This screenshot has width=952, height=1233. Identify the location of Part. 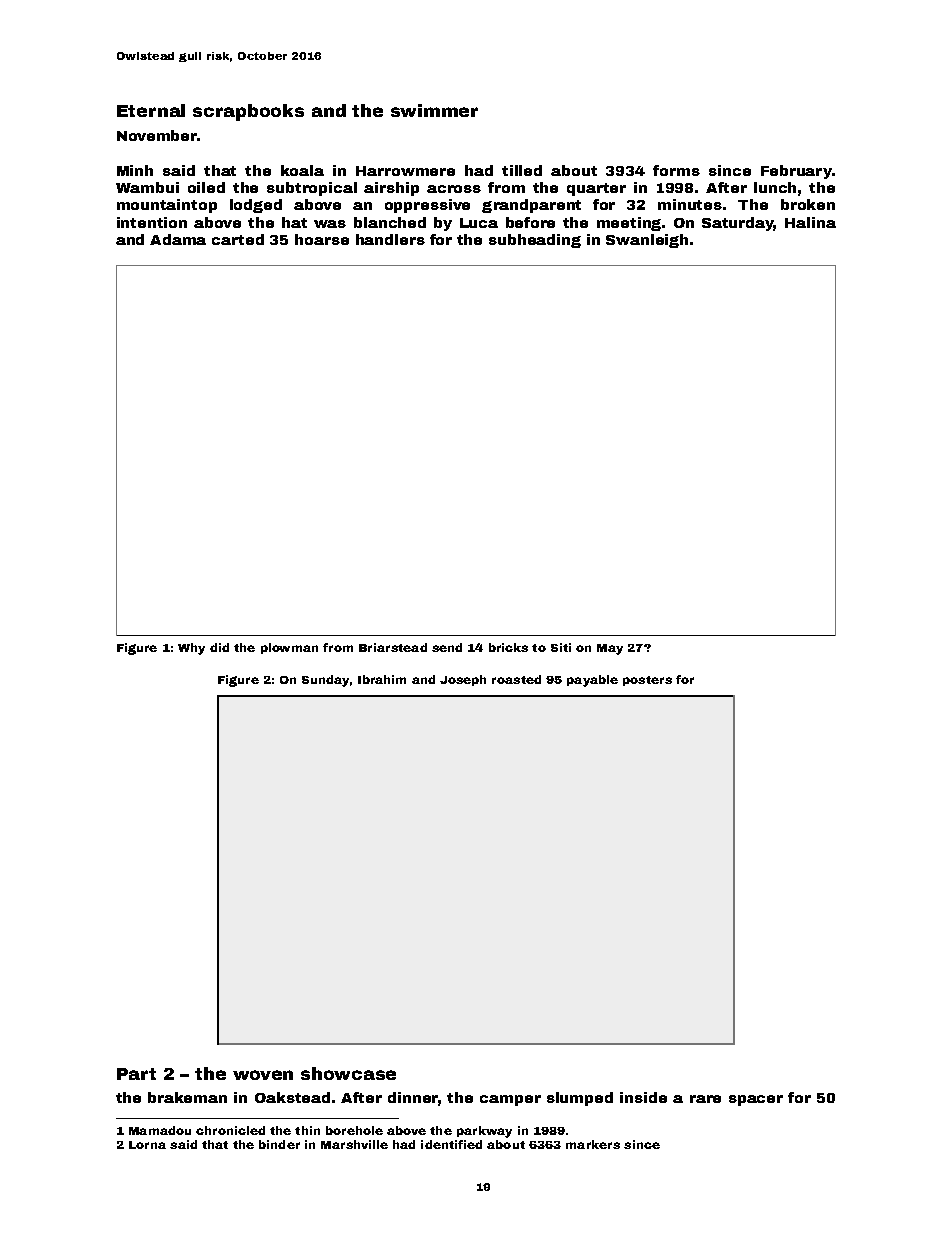
(136, 1074).
